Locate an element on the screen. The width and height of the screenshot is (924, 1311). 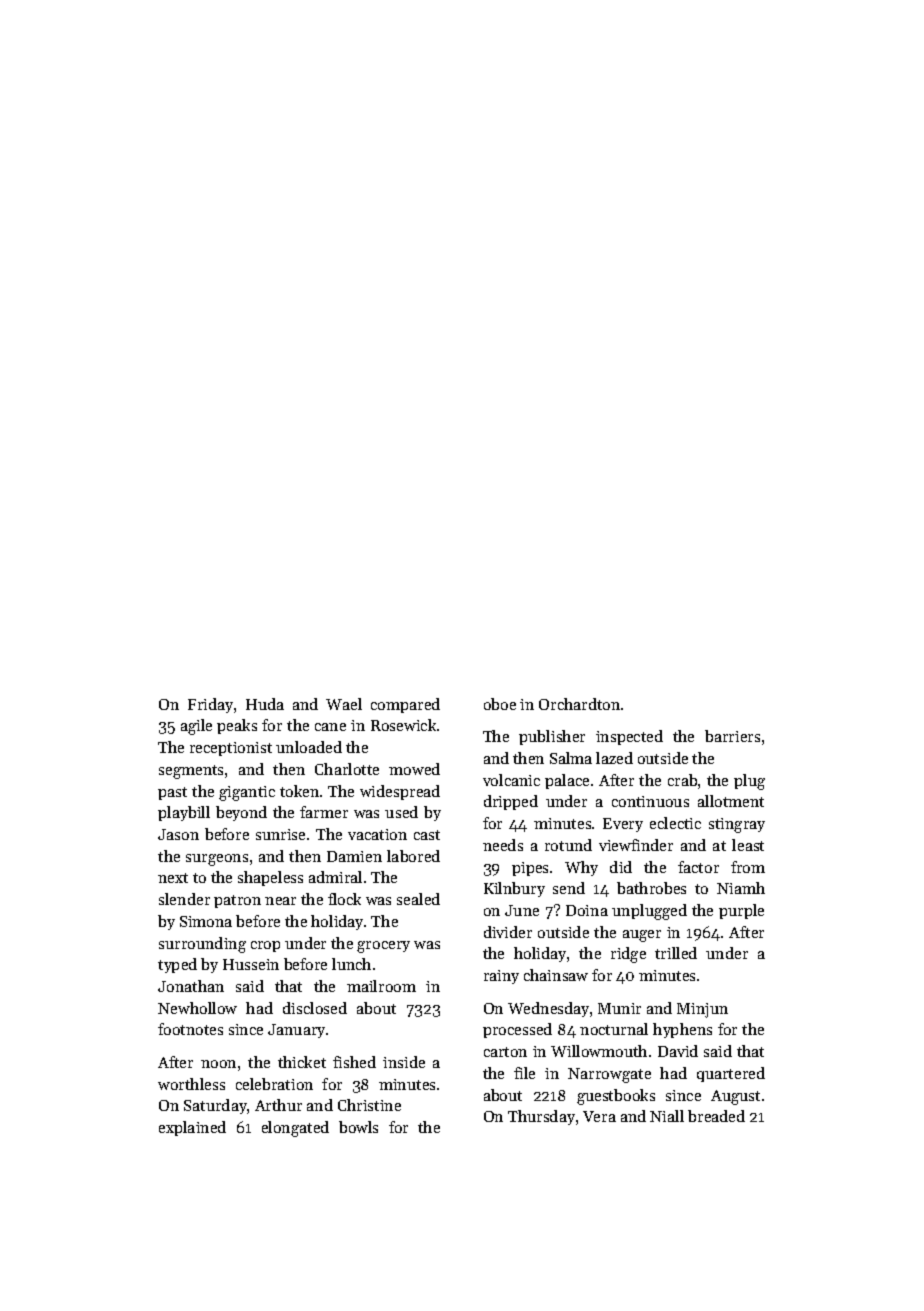
admiral is located at coordinates (335, 877).
